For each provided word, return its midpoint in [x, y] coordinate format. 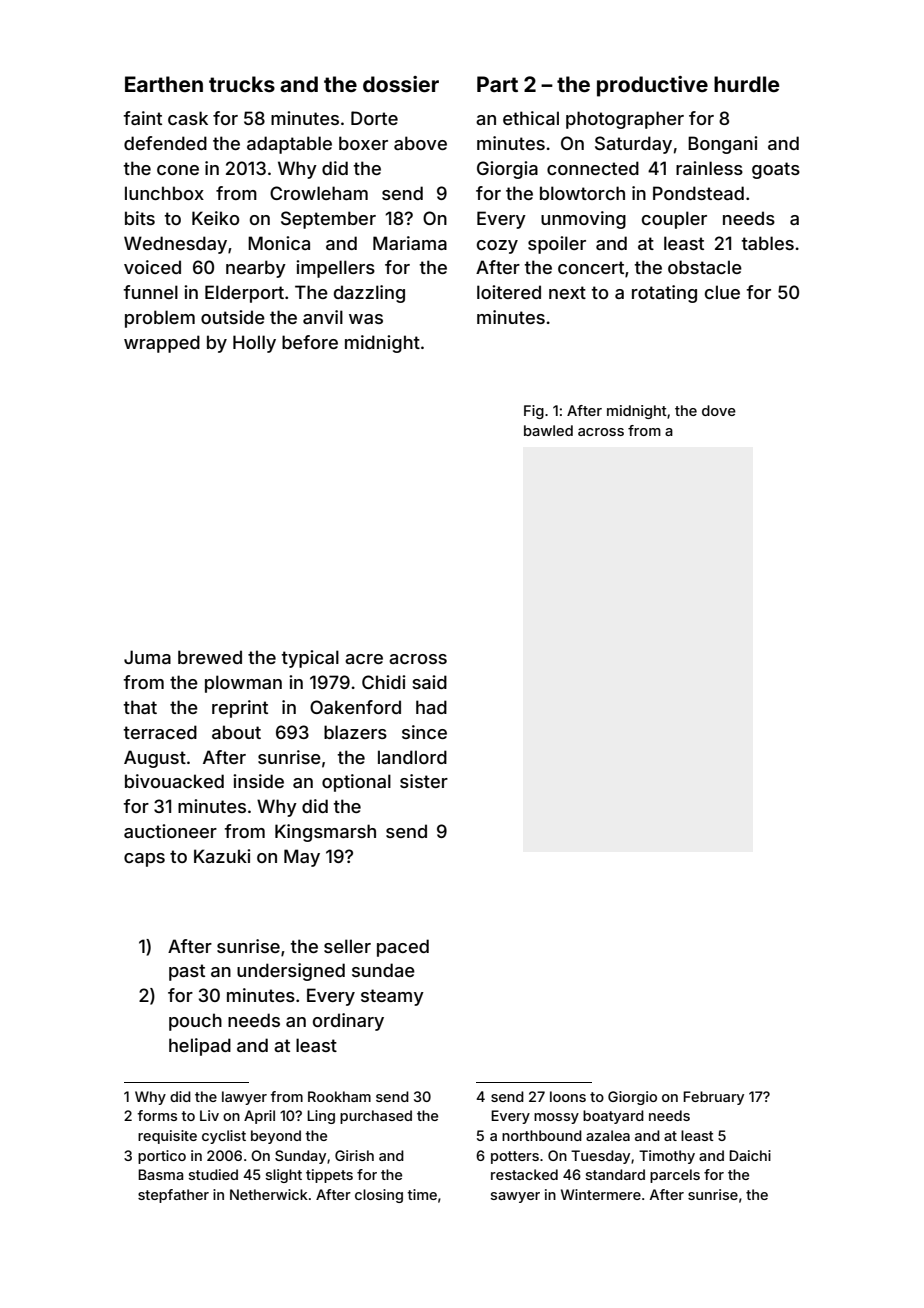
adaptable [289, 145]
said [429, 682]
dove [719, 410]
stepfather [173, 1196]
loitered [509, 292]
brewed [210, 657]
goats [776, 170]
